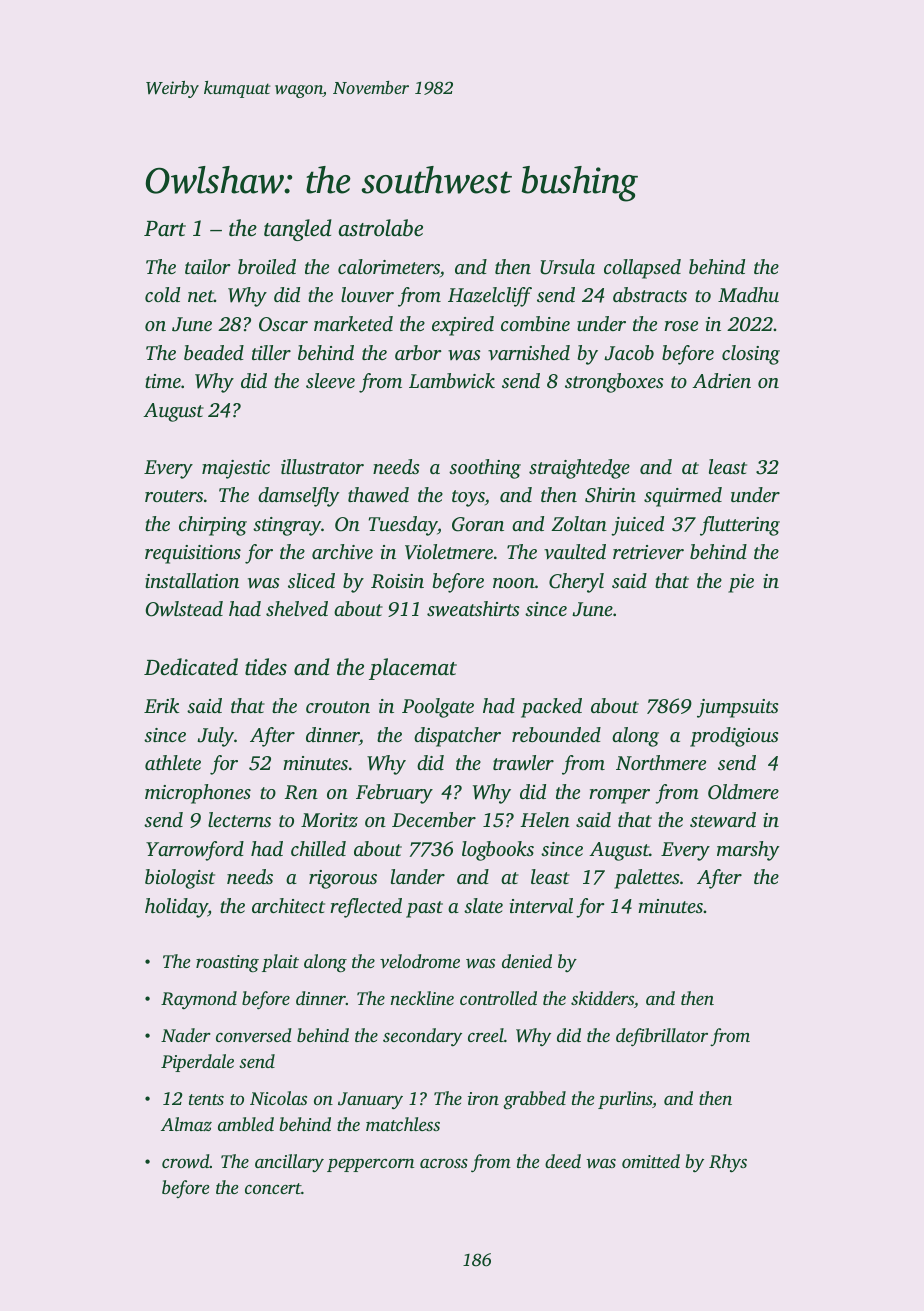 The height and width of the screenshot is (1311, 924). What do you see at coordinates (174, 496) in the screenshot?
I see `routers` at bounding box center [174, 496].
